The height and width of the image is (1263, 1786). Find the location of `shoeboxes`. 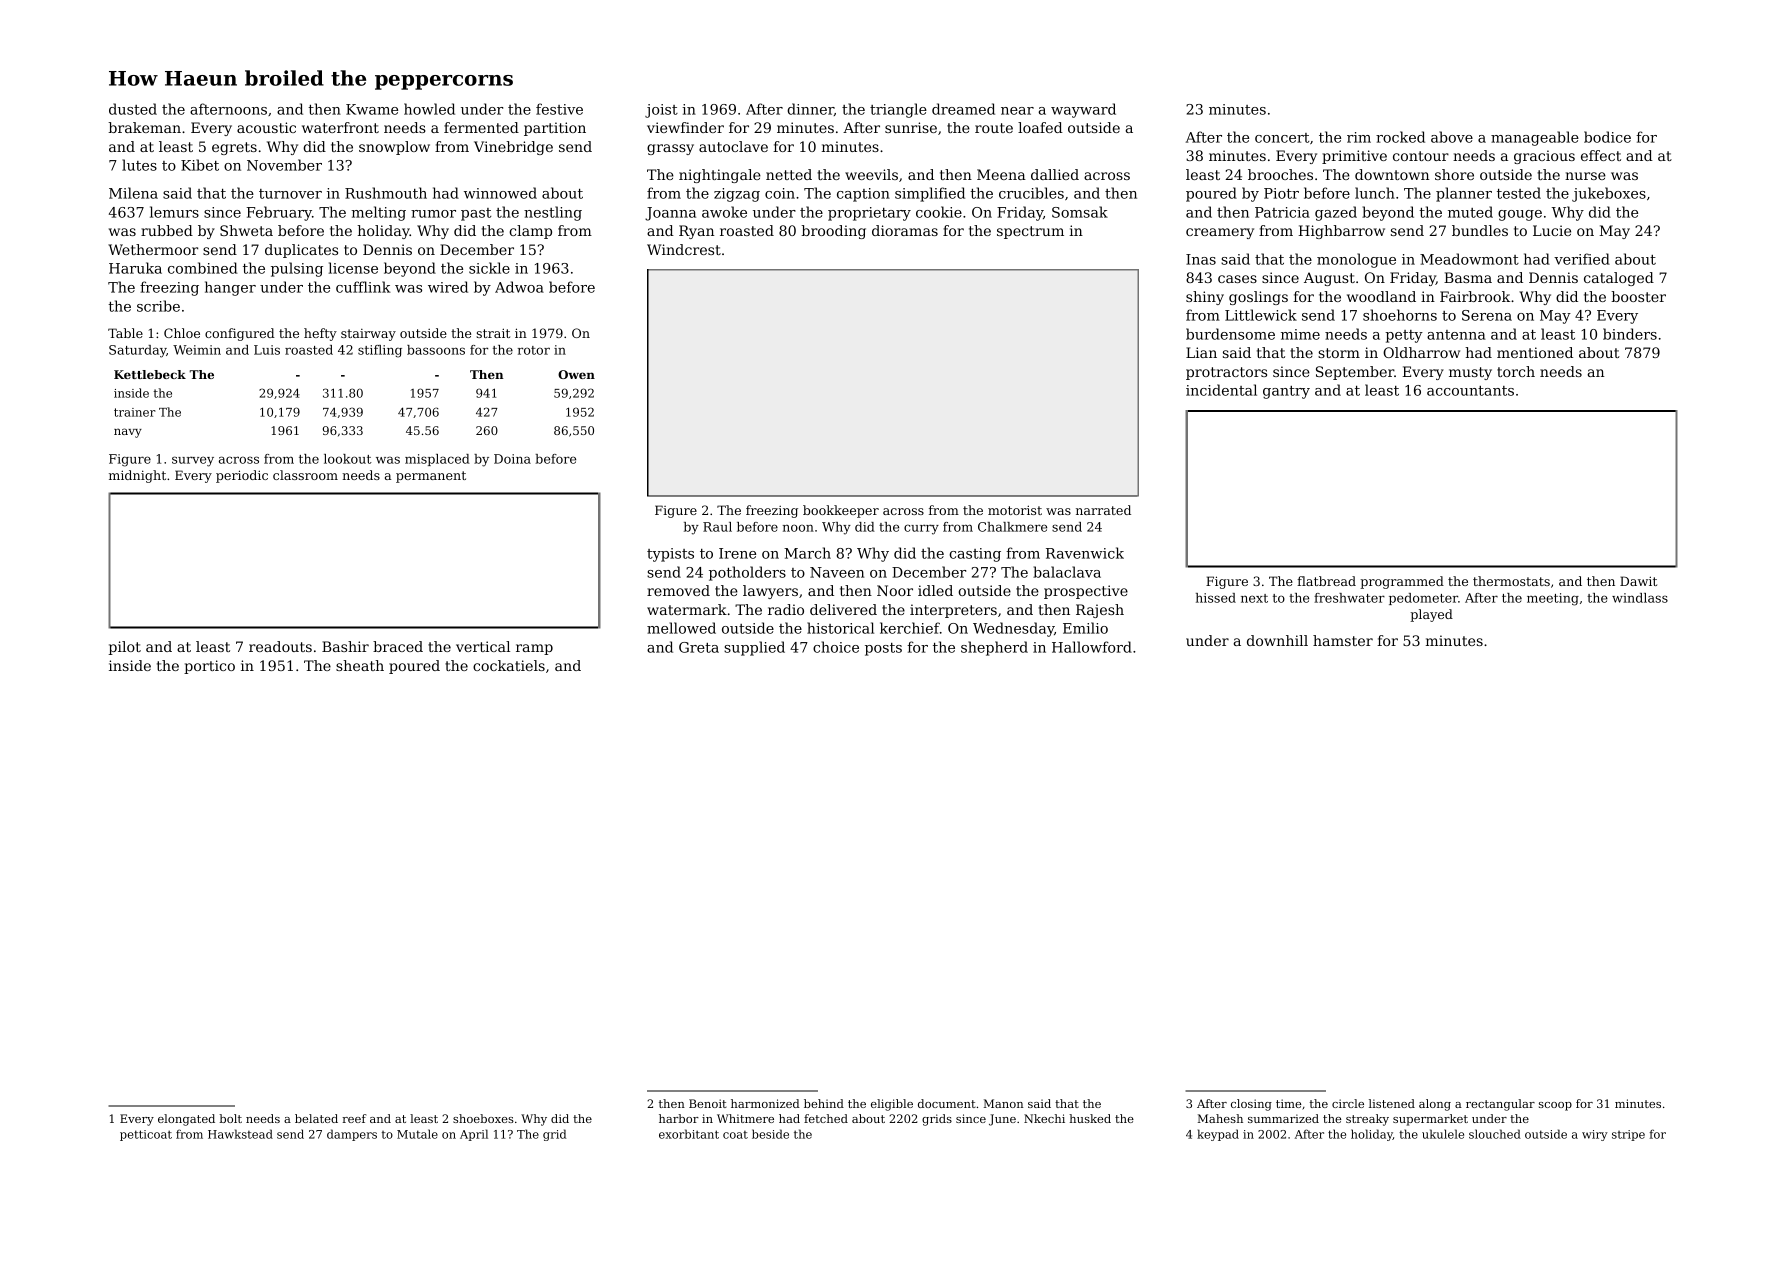

shoeboxes is located at coordinates (483, 1118).
